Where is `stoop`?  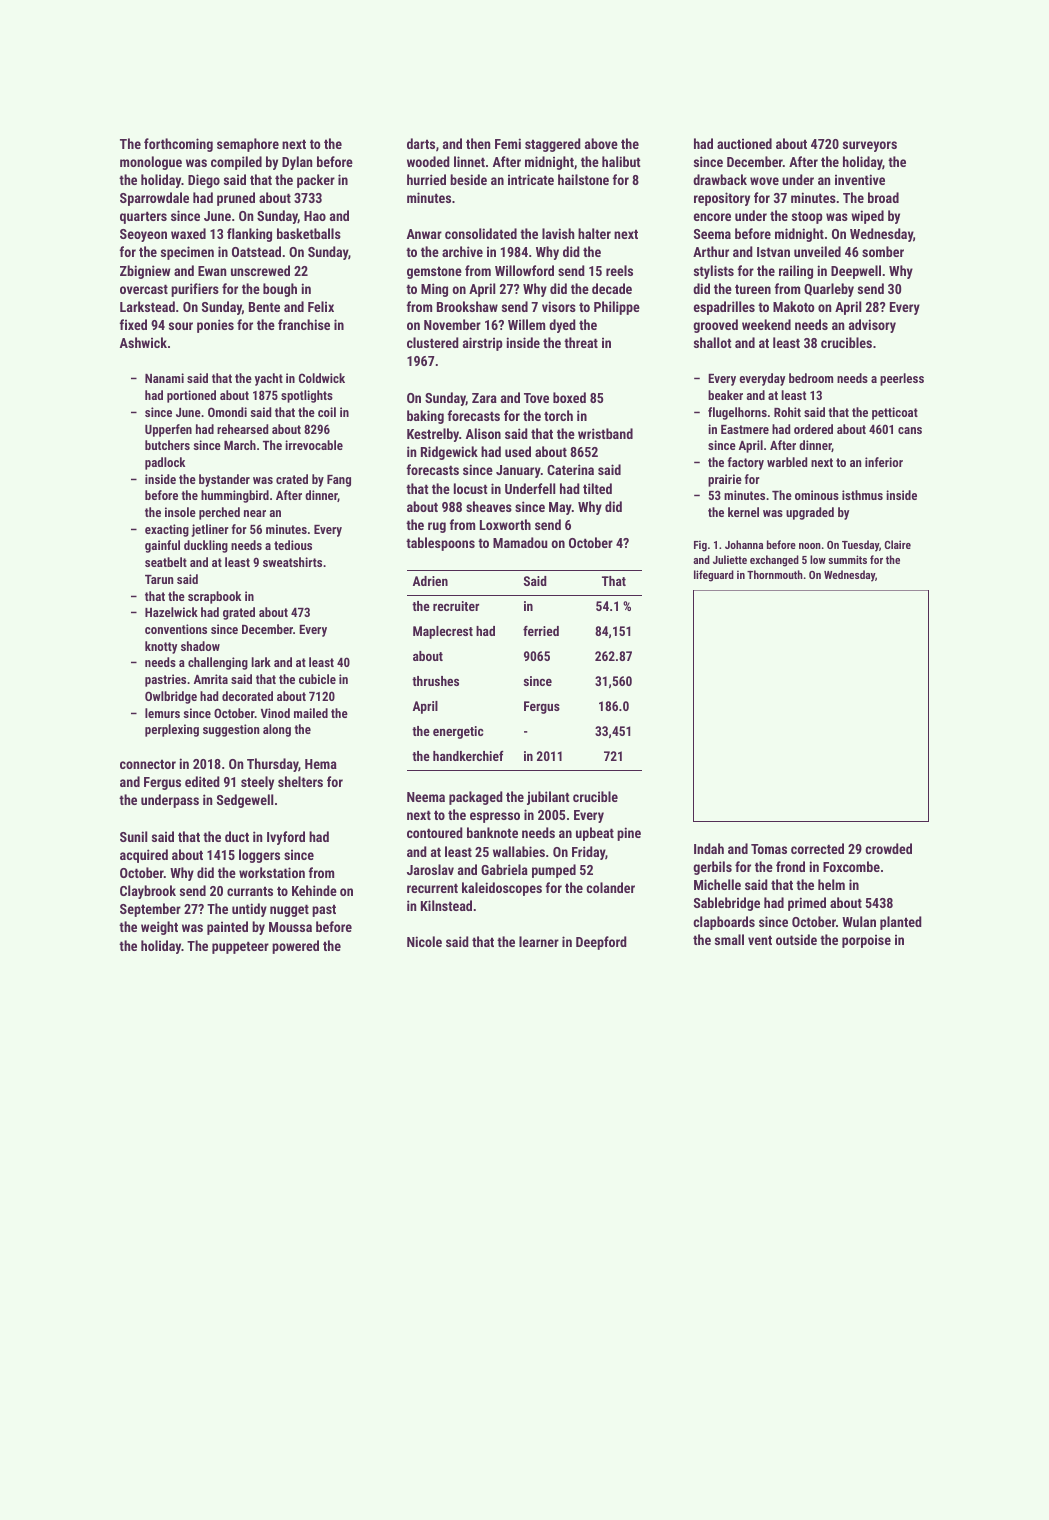 stoop is located at coordinates (807, 217).
